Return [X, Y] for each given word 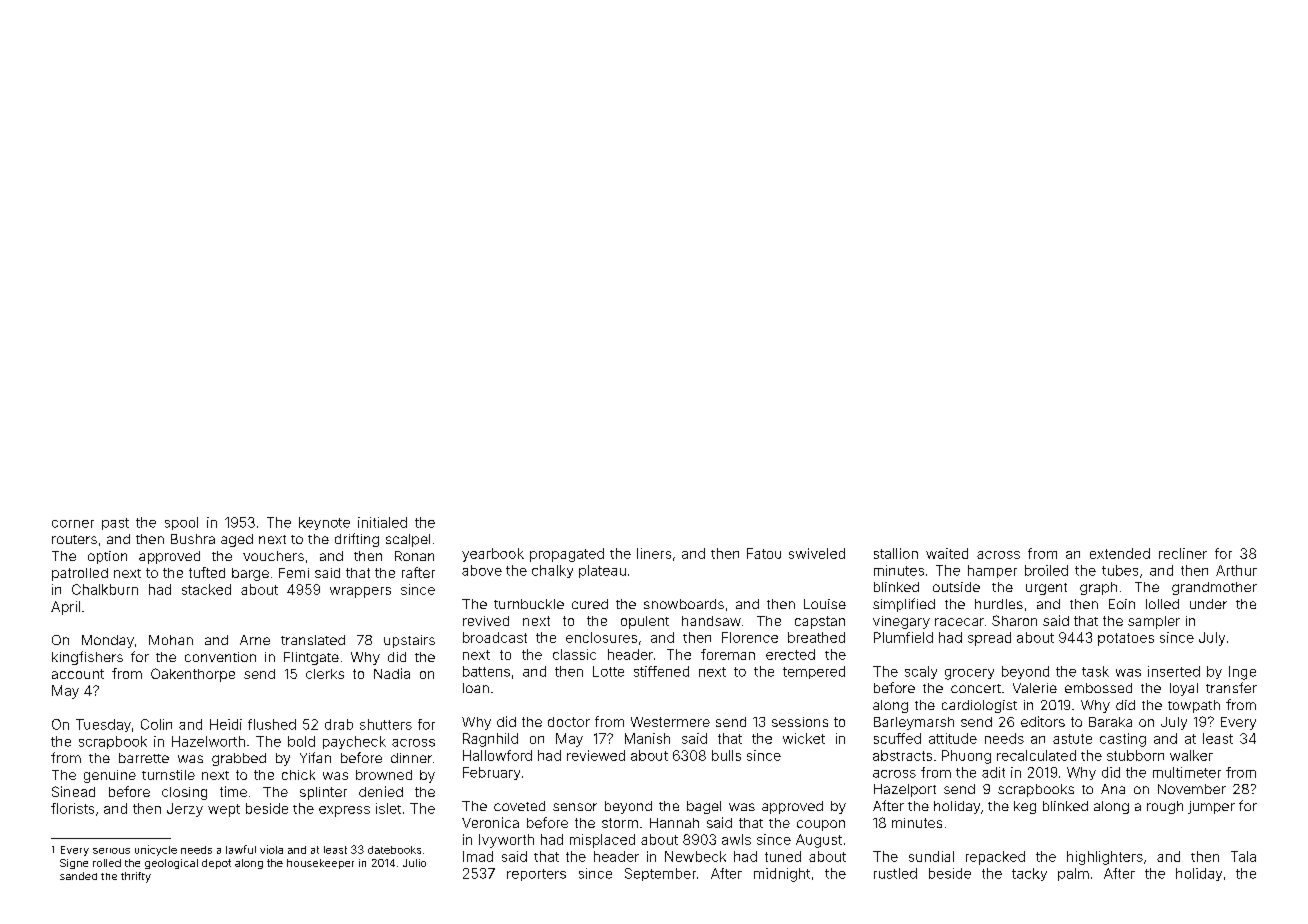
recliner [1183, 553]
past [115, 524]
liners [654, 553]
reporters [536, 875]
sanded [78, 876]
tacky [1029, 874]
